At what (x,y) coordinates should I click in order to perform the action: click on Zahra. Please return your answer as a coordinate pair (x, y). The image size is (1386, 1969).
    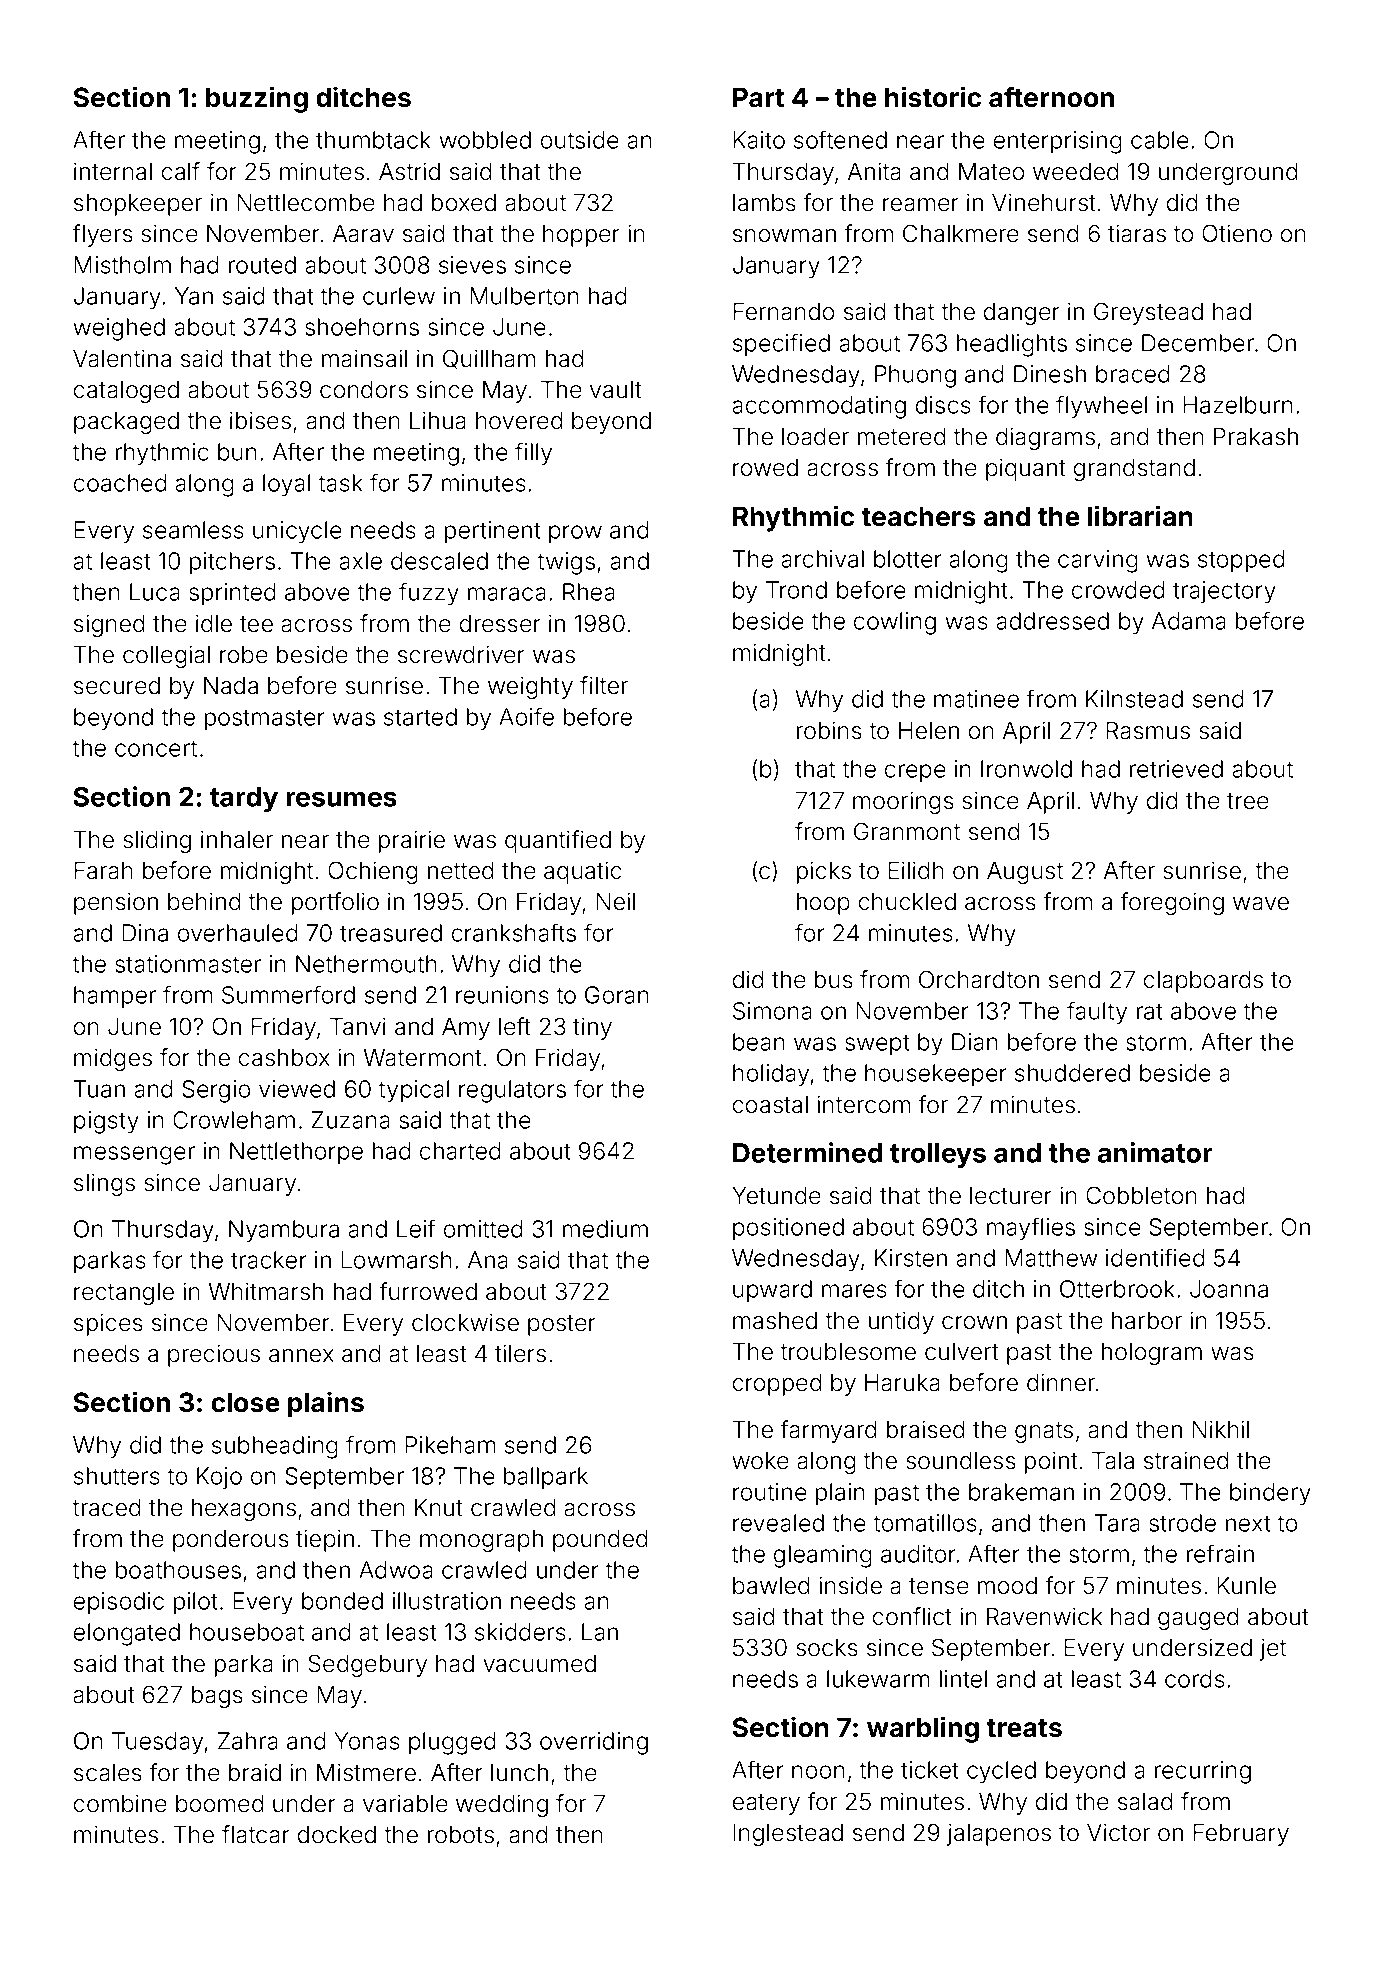
    Looking at the image, I should click on (248, 1741).
